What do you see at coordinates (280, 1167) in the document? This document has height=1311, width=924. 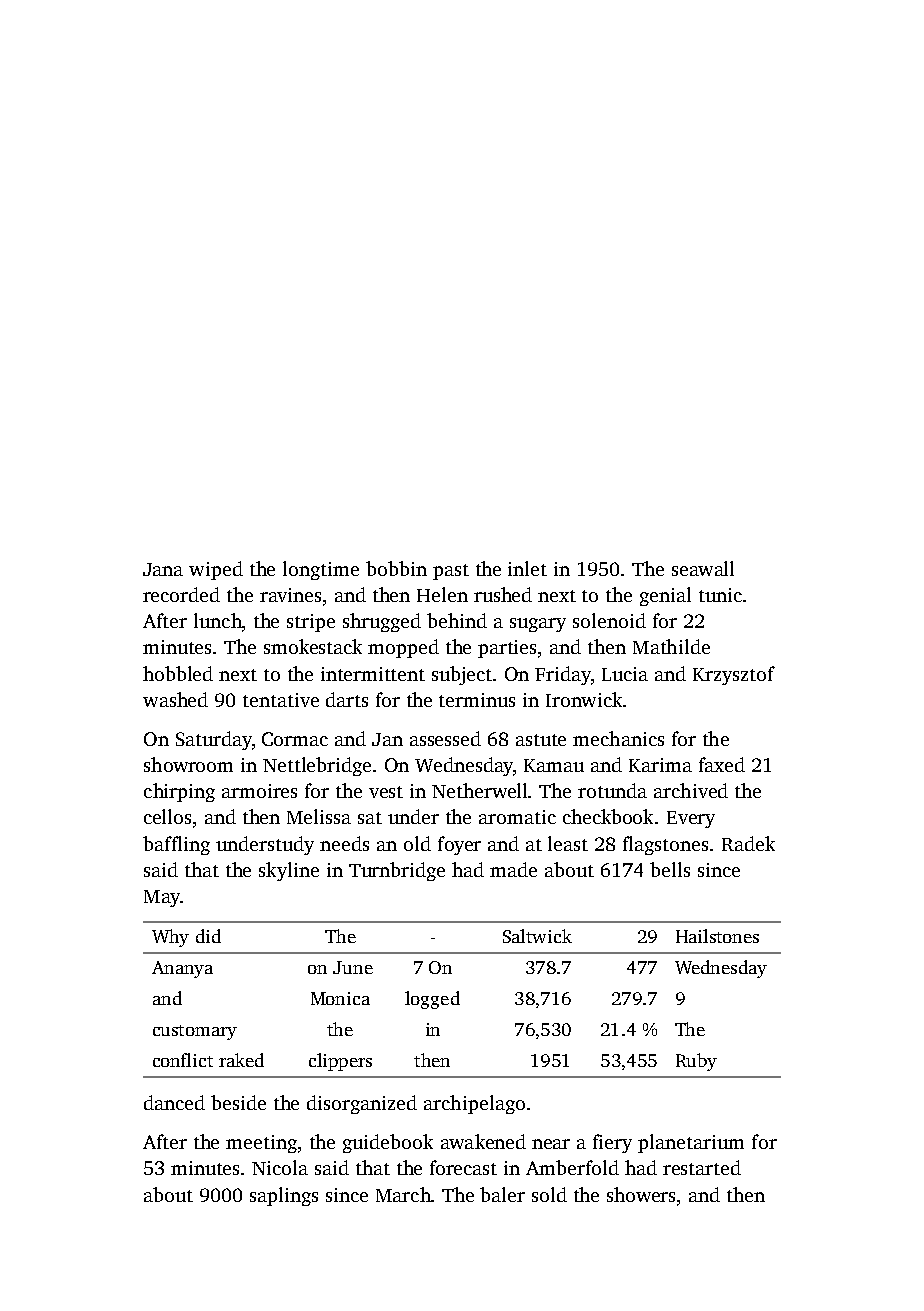 I see `Nicola` at bounding box center [280, 1167].
